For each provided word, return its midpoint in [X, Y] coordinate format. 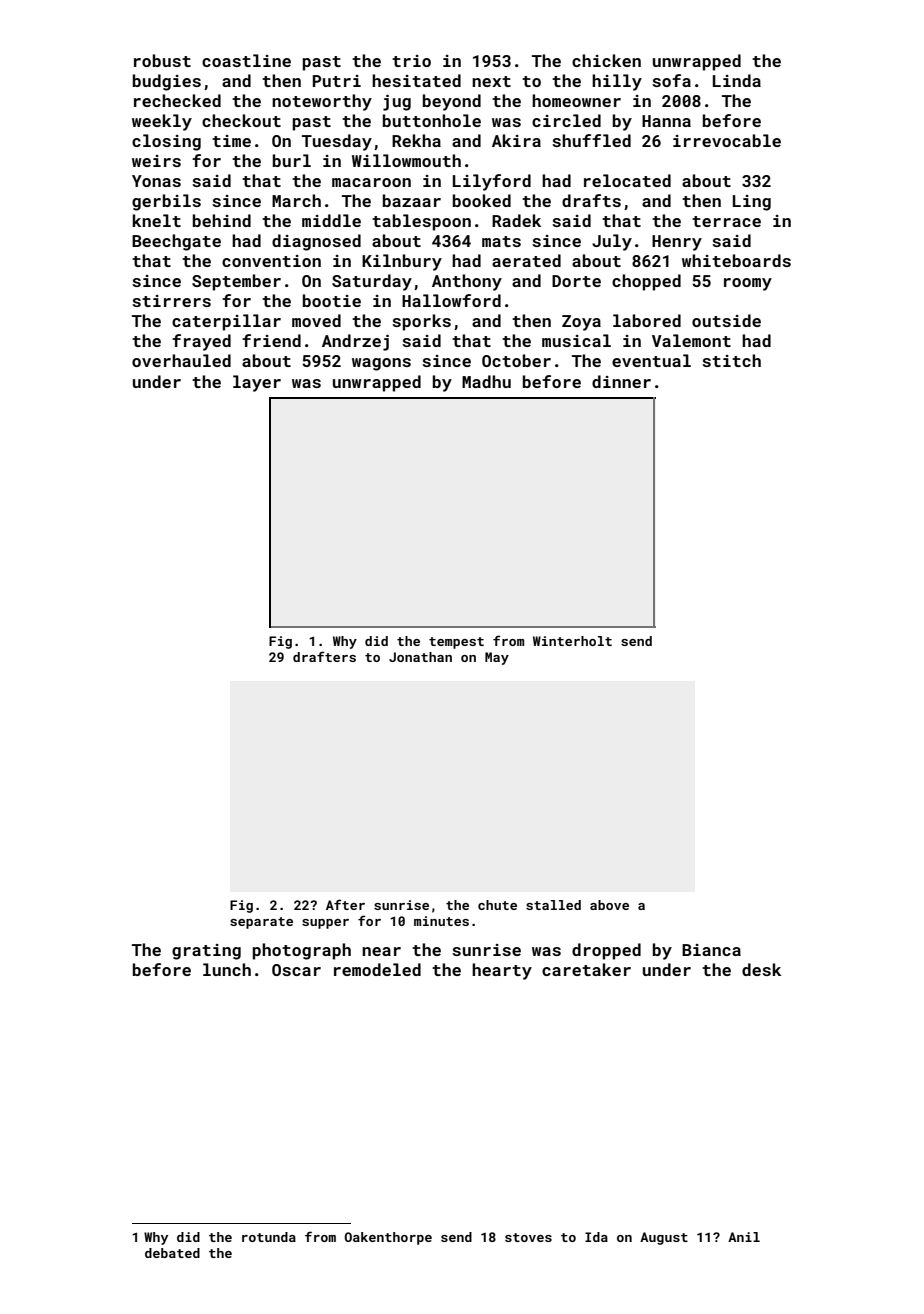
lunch [227, 969]
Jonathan [420, 657]
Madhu [486, 381]
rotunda [269, 1237]
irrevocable [727, 140]
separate [261, 923]
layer [257, 383]
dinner [621, 381]
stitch [731, 360]
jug [397, 103]
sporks [421, 322]
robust [162, 60]
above [609, 905]
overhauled [181, 360]
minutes [441, 921]
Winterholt [572, 641]
